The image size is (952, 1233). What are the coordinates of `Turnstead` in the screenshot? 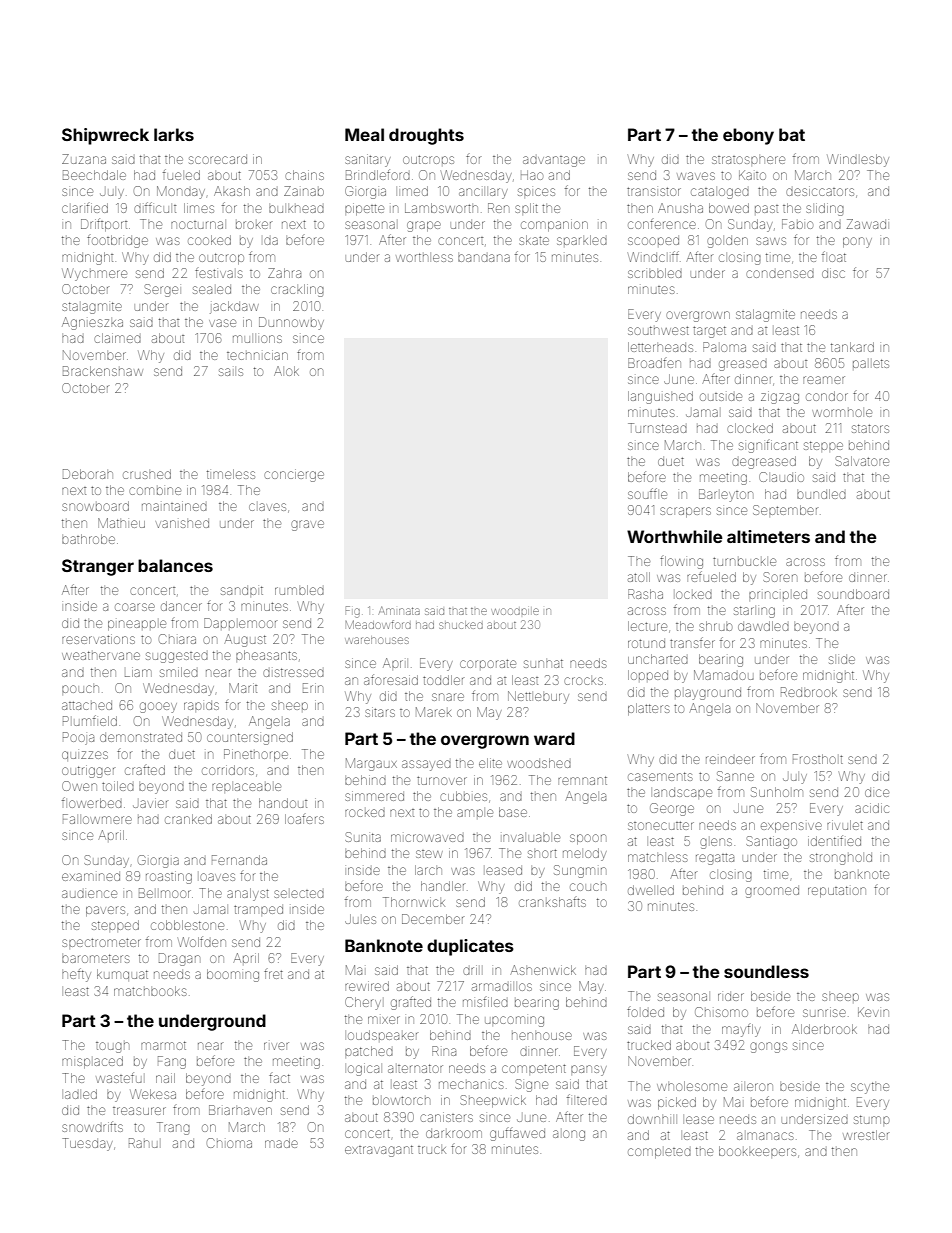 It's located at (657, 428).
